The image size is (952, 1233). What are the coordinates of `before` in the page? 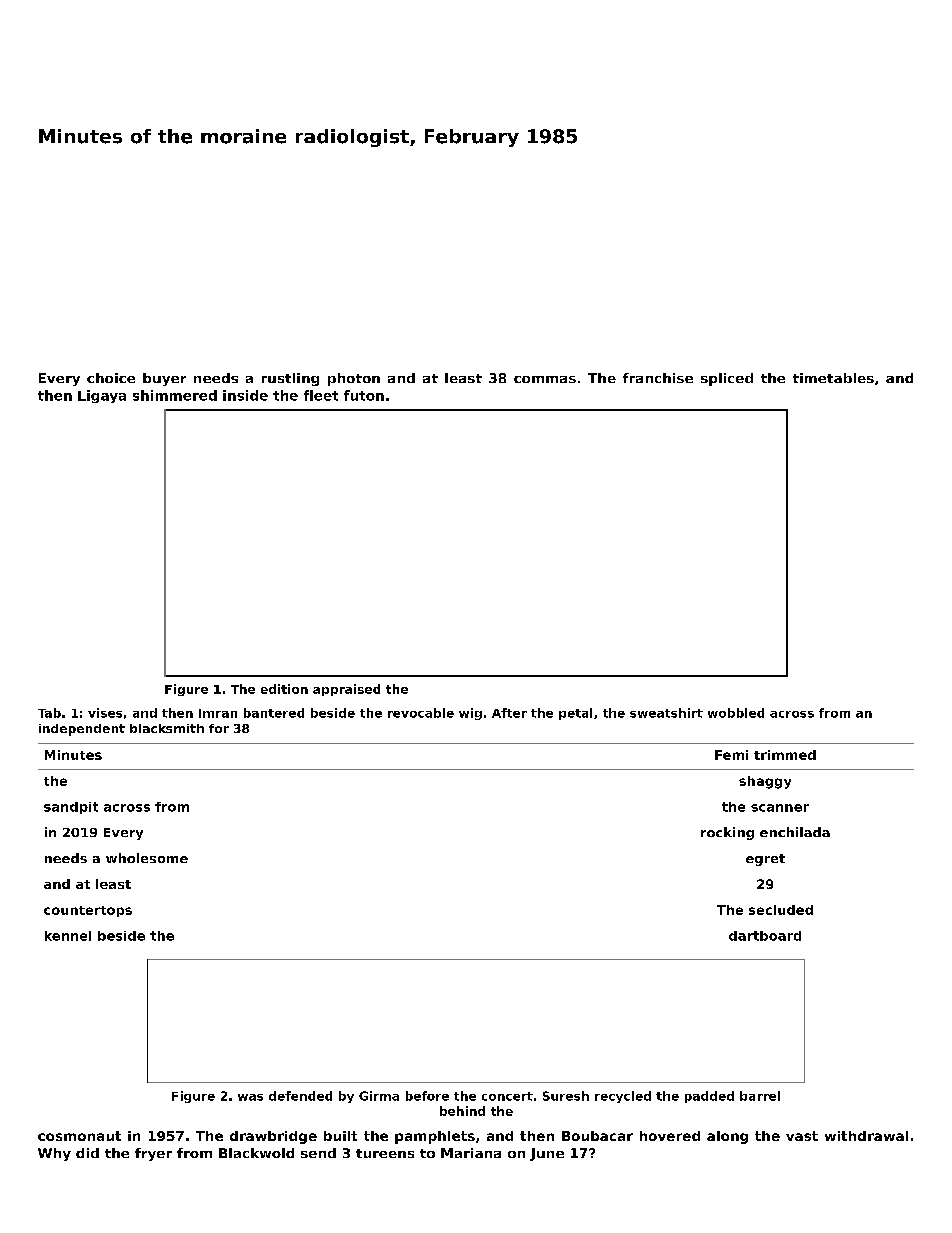 It's located at (427, 1096).
